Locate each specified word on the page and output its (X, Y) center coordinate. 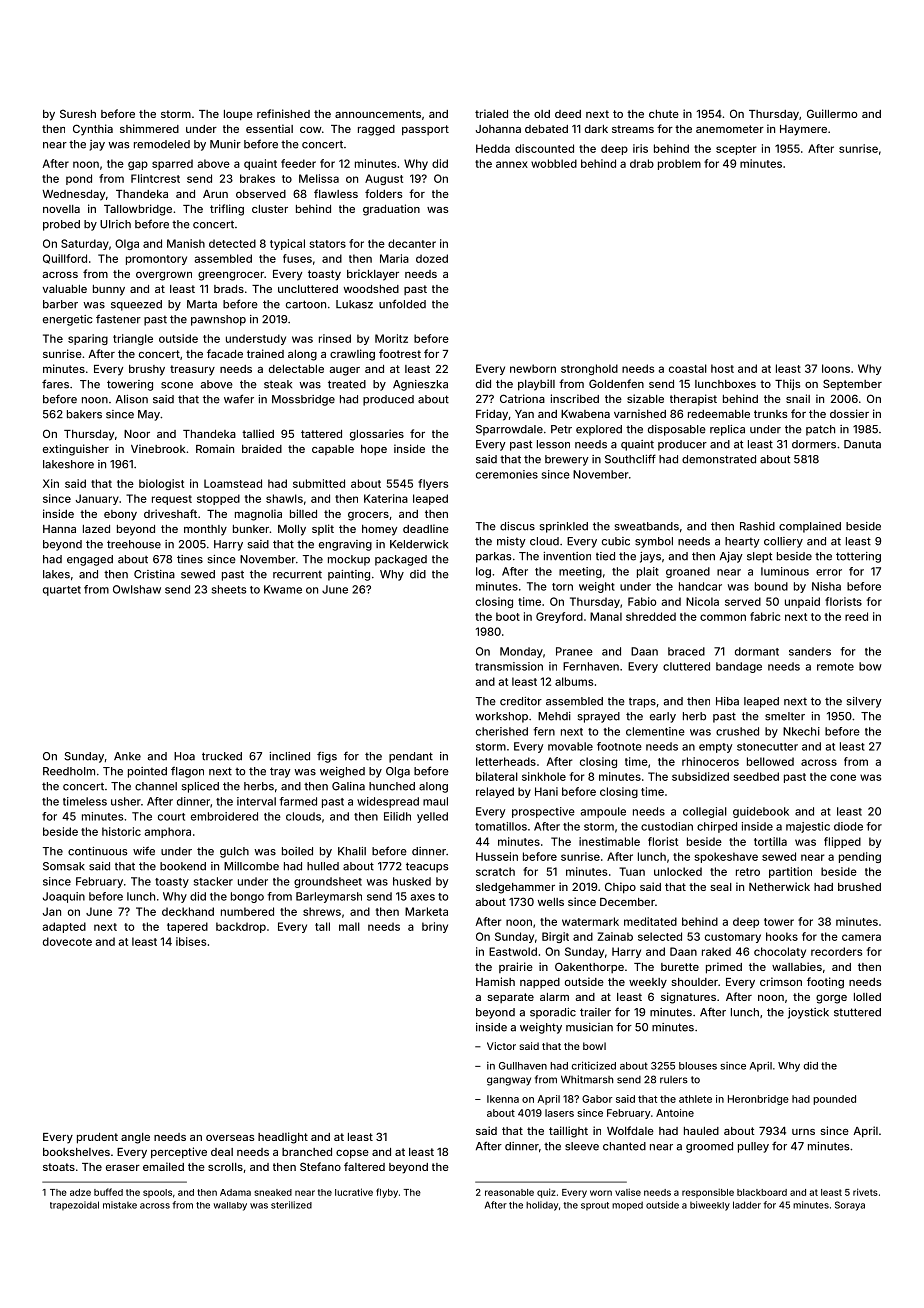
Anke (127, 756)
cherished (502, 731)
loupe (238, 115)
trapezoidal (74, 1205)
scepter (736, 150)
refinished (283, 113)
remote (835, 667)
